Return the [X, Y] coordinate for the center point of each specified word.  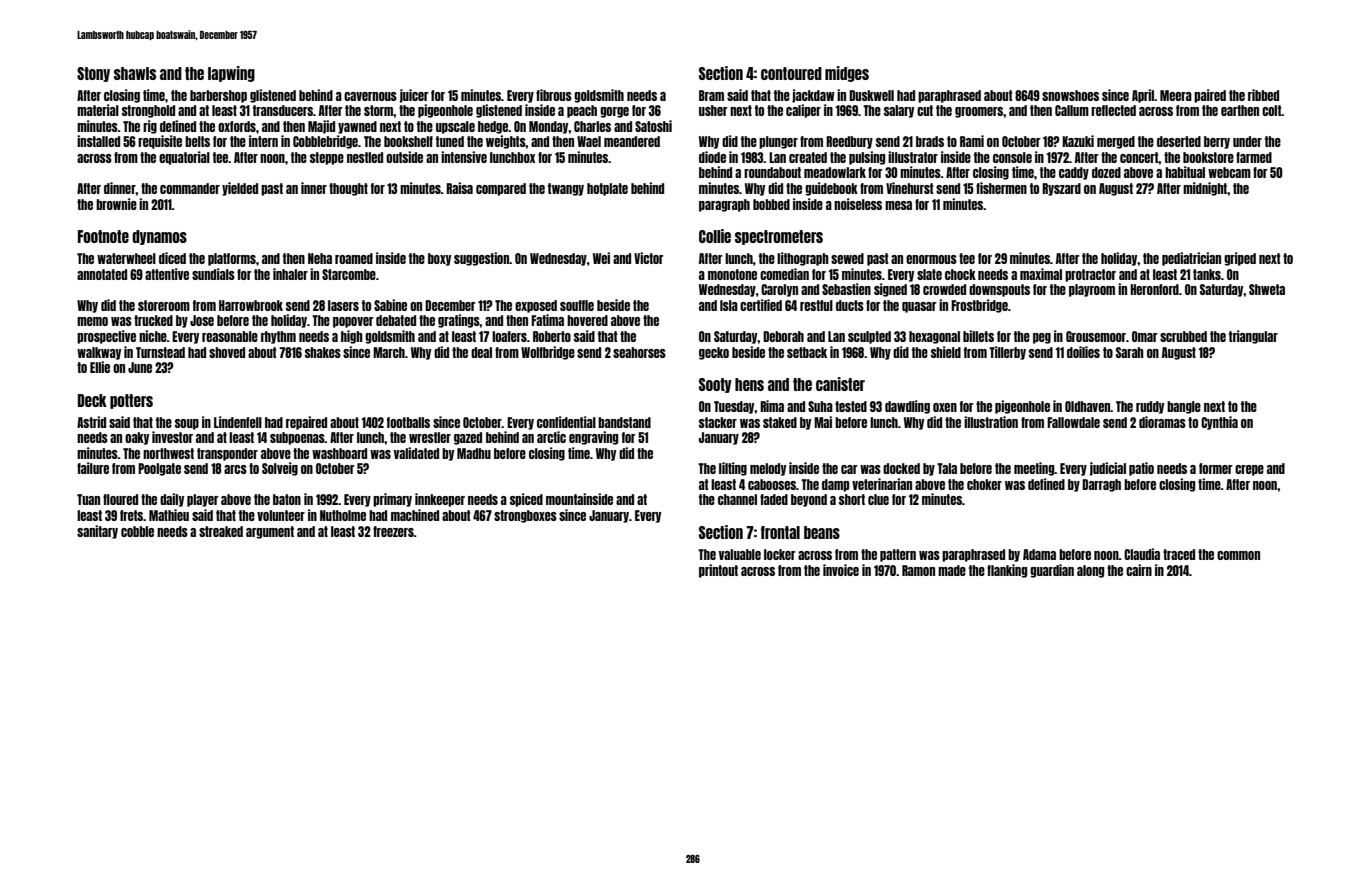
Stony [93, 74]
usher [713, 110]
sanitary [97, 532]
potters [131, 401]
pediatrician [1191, 259]
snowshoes [1070, 95]
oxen [945, 407]
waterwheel [126, 258]
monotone [732, 274]
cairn [1139, 570]
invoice [841, 570]
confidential [566, 422]
